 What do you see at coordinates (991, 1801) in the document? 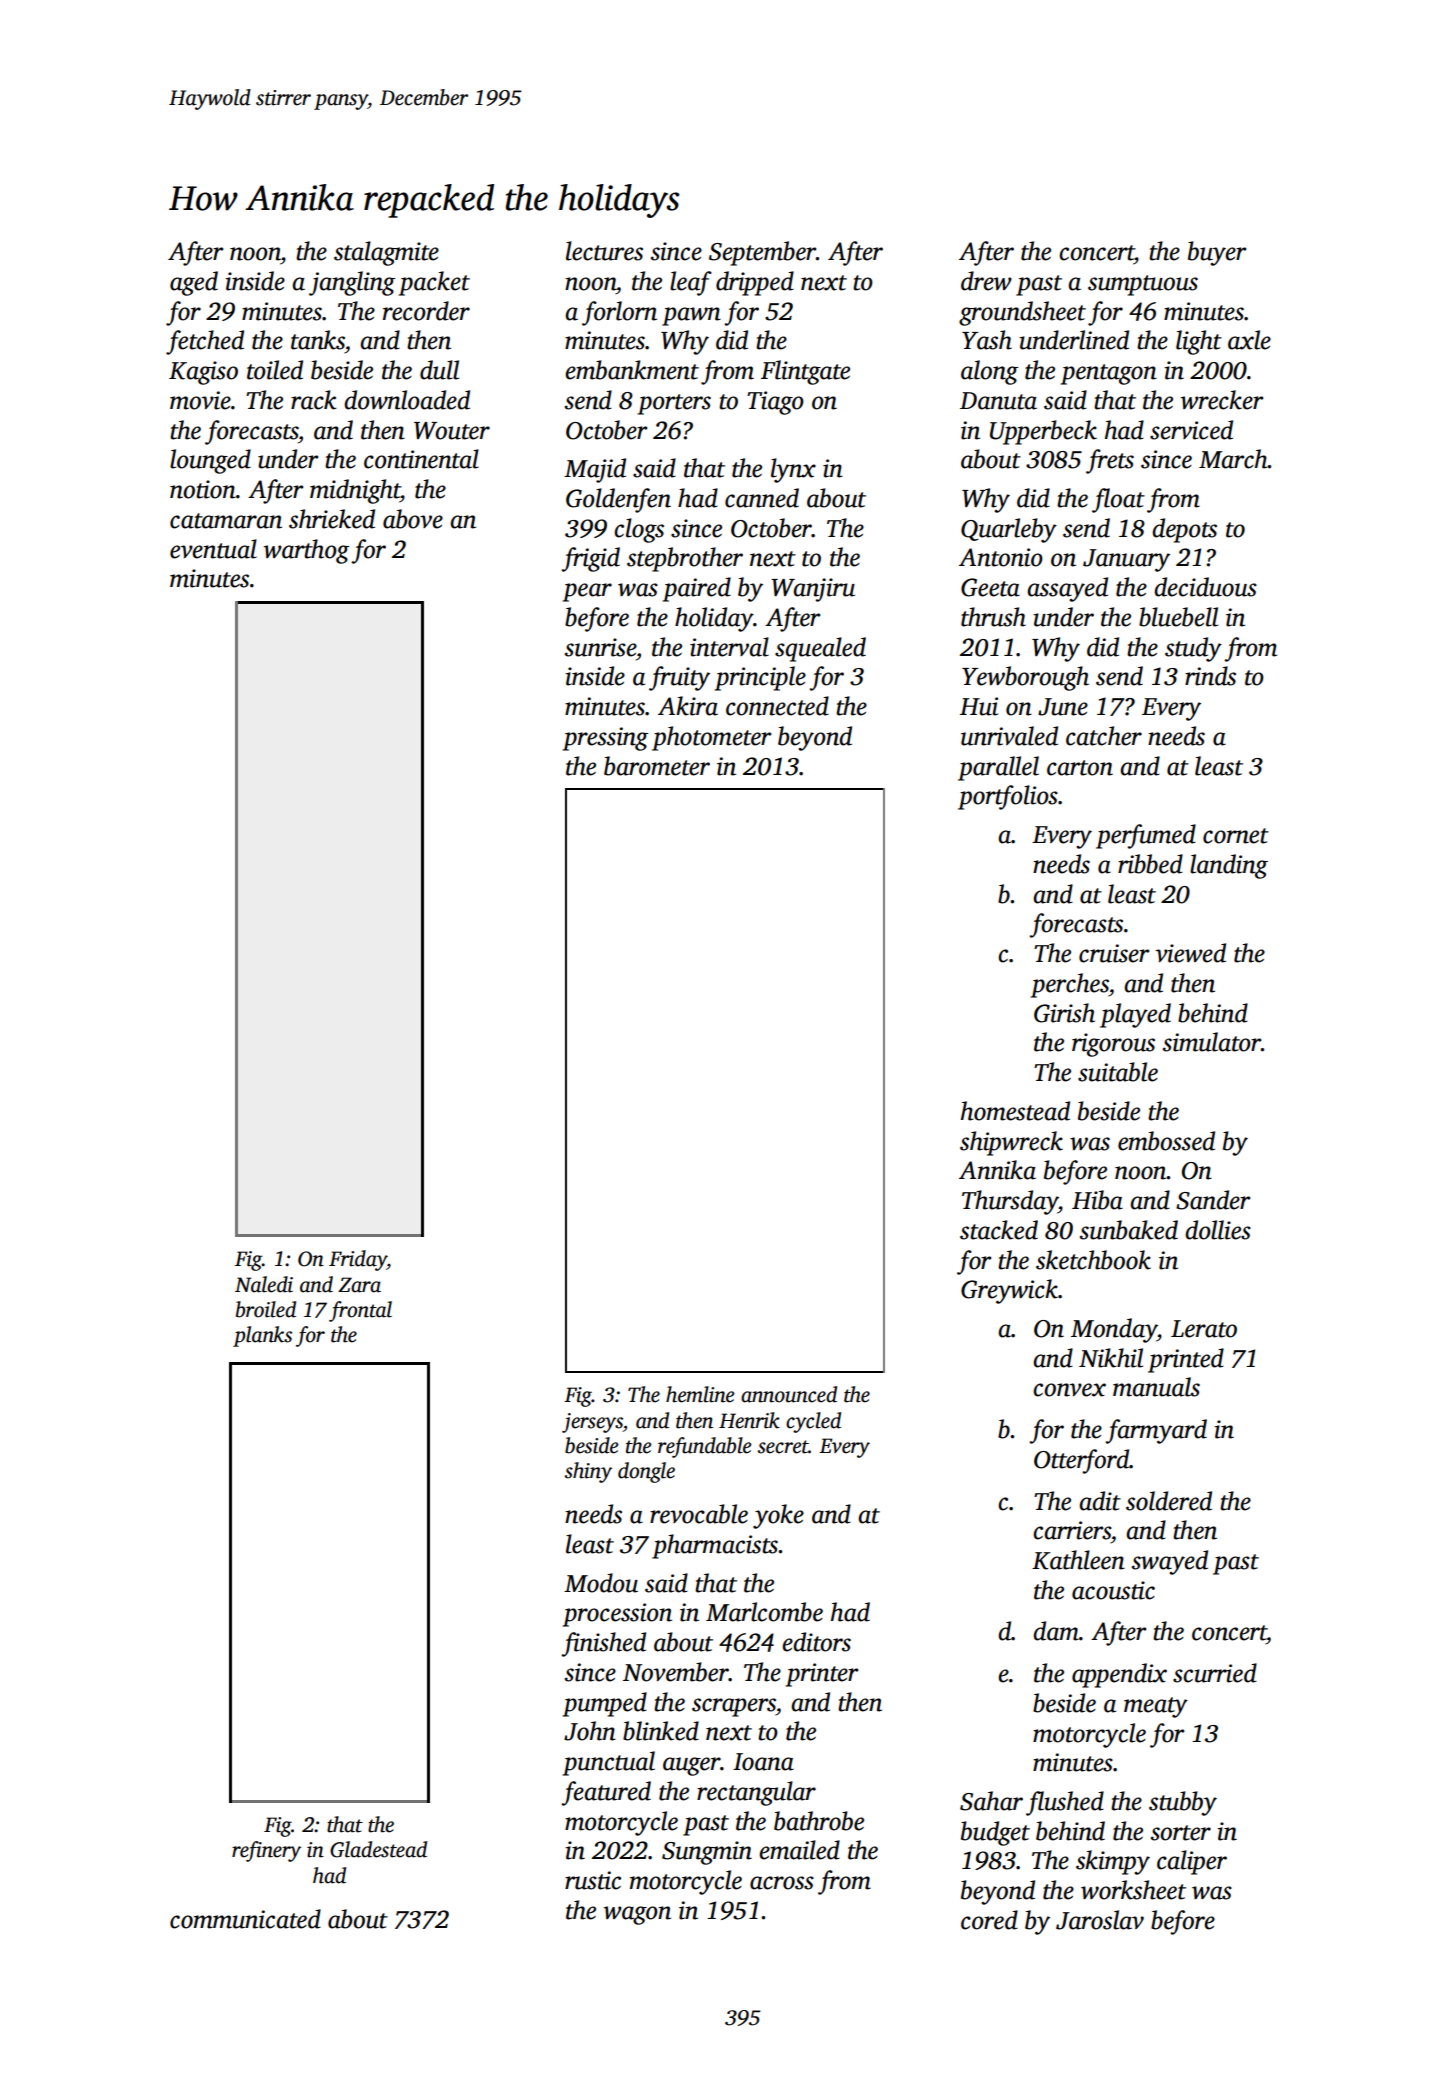
I see `Sahar` at bounding box center [991, 1801].
